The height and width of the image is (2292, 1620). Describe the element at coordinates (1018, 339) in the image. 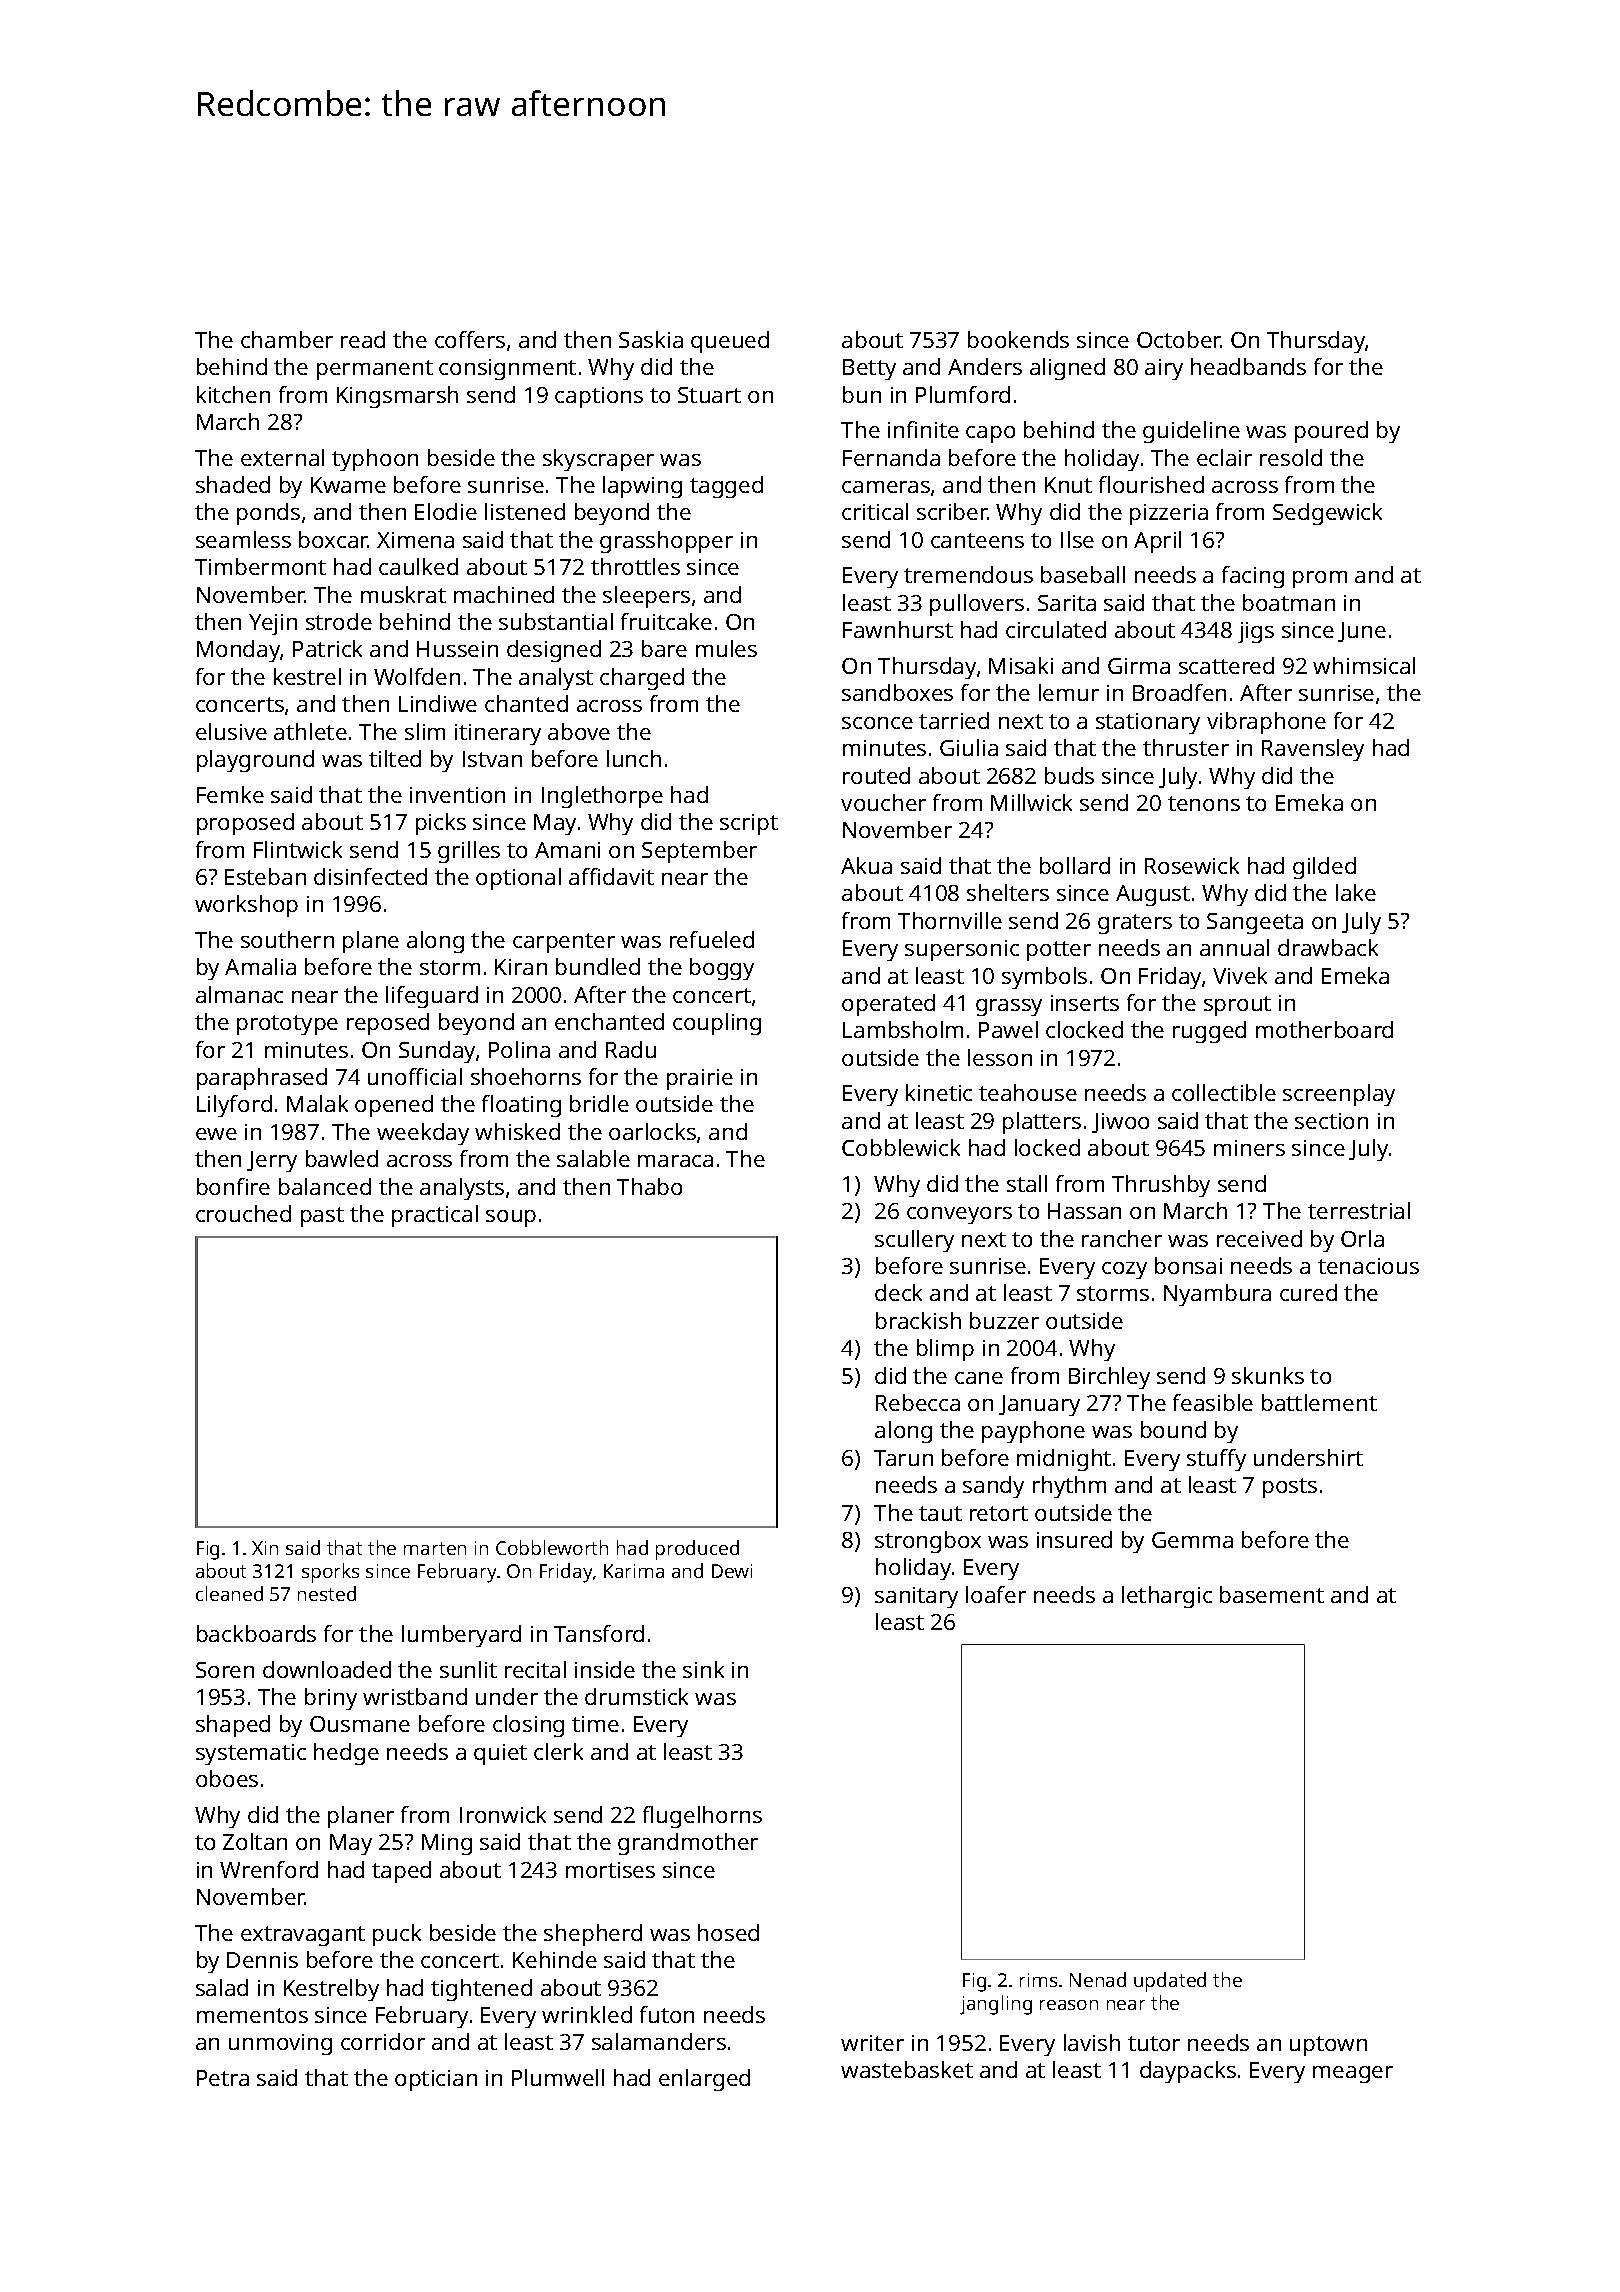

I see `bookends` at that location.
